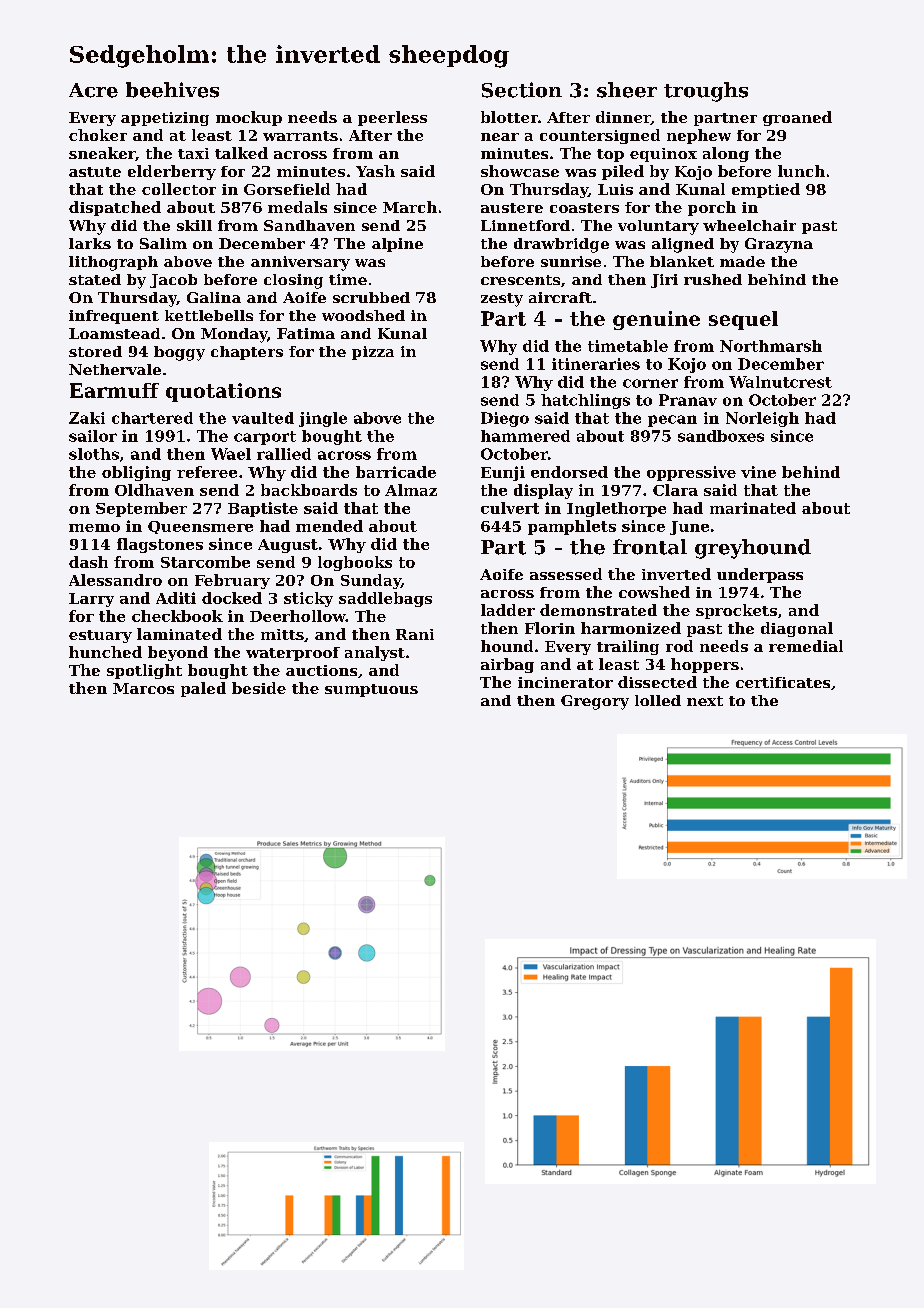  Describe the element at coordinates (742, 261) in the image. I see `made` at that location.
